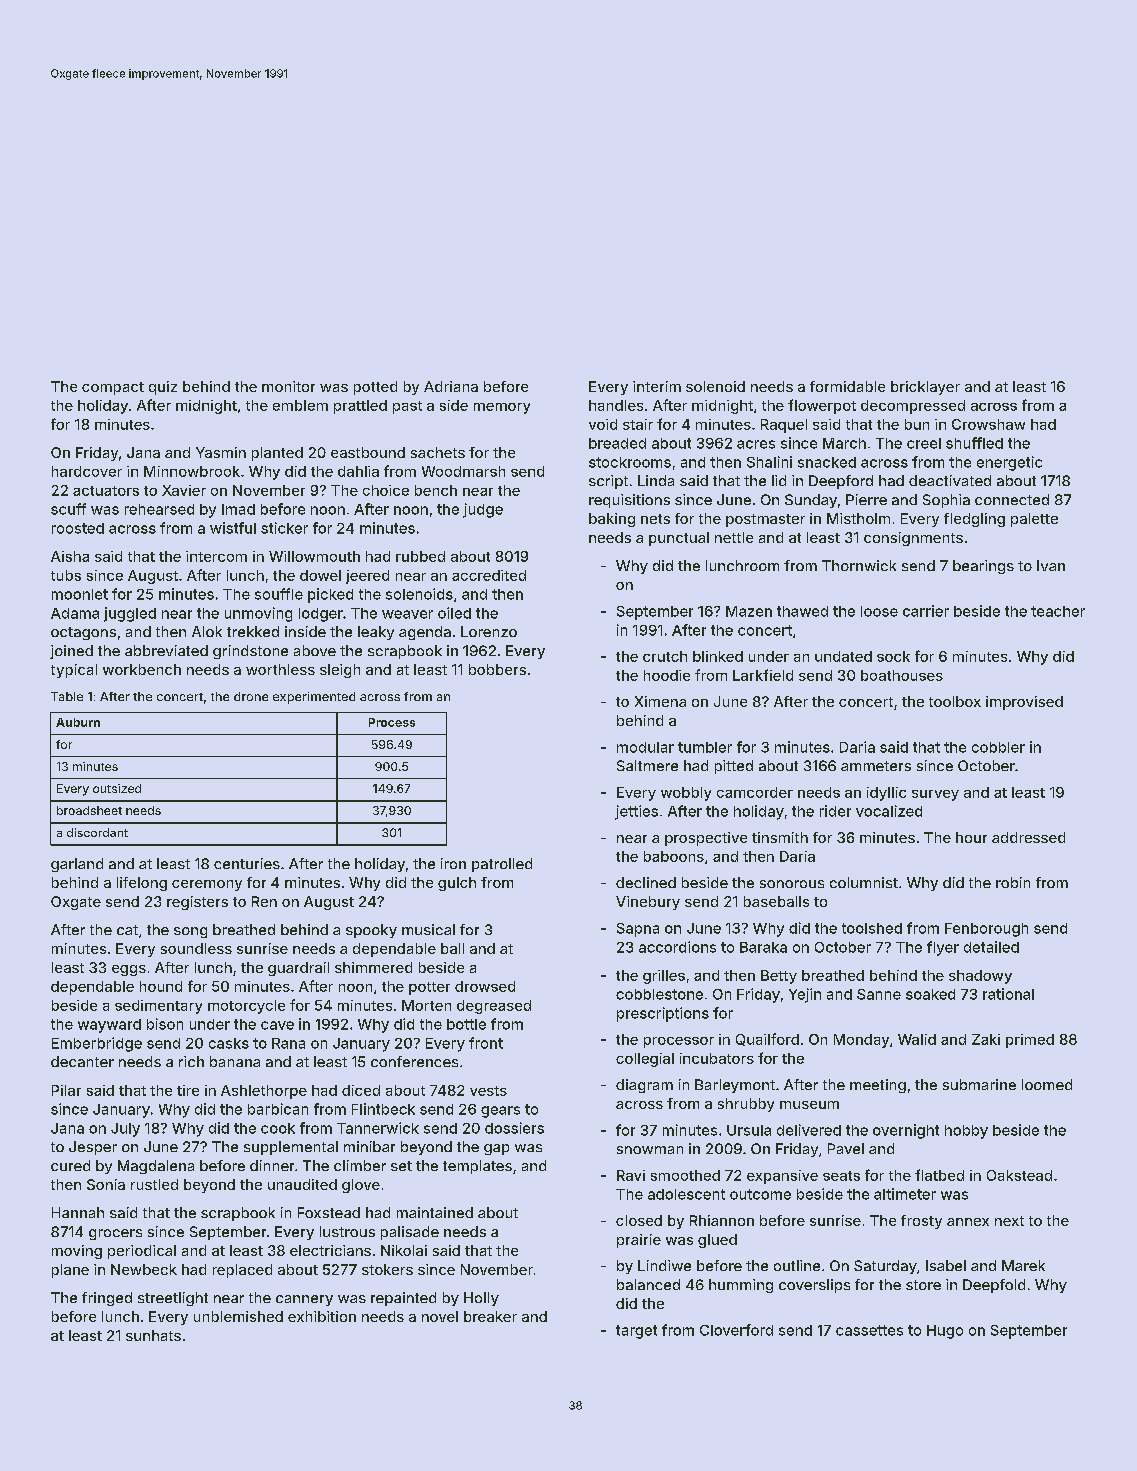 The image size is (1137, 1471). I want to click on bobbers, so click(497, 669).
